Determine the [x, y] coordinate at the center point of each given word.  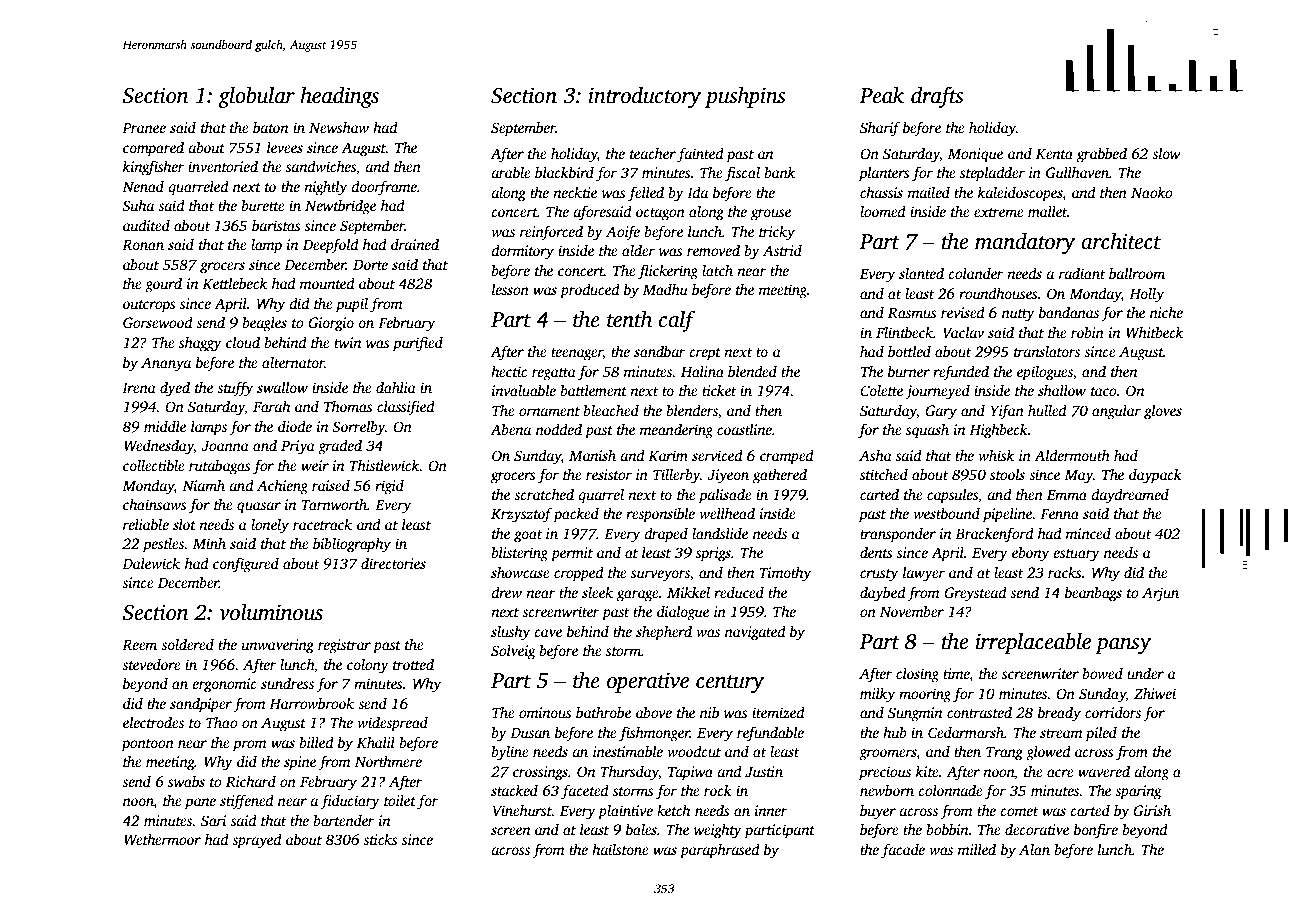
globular [256, 97]
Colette [881, 390]
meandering [676, 431]
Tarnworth [334, 504]
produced [590, 291]
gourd [163, 285]
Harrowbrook [311, 703]
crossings [540, 773]
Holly [1146, 295]
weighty [718, 831]
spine [300, 763]
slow [1166, 153]
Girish [1152, 810]
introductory [645, 97]
